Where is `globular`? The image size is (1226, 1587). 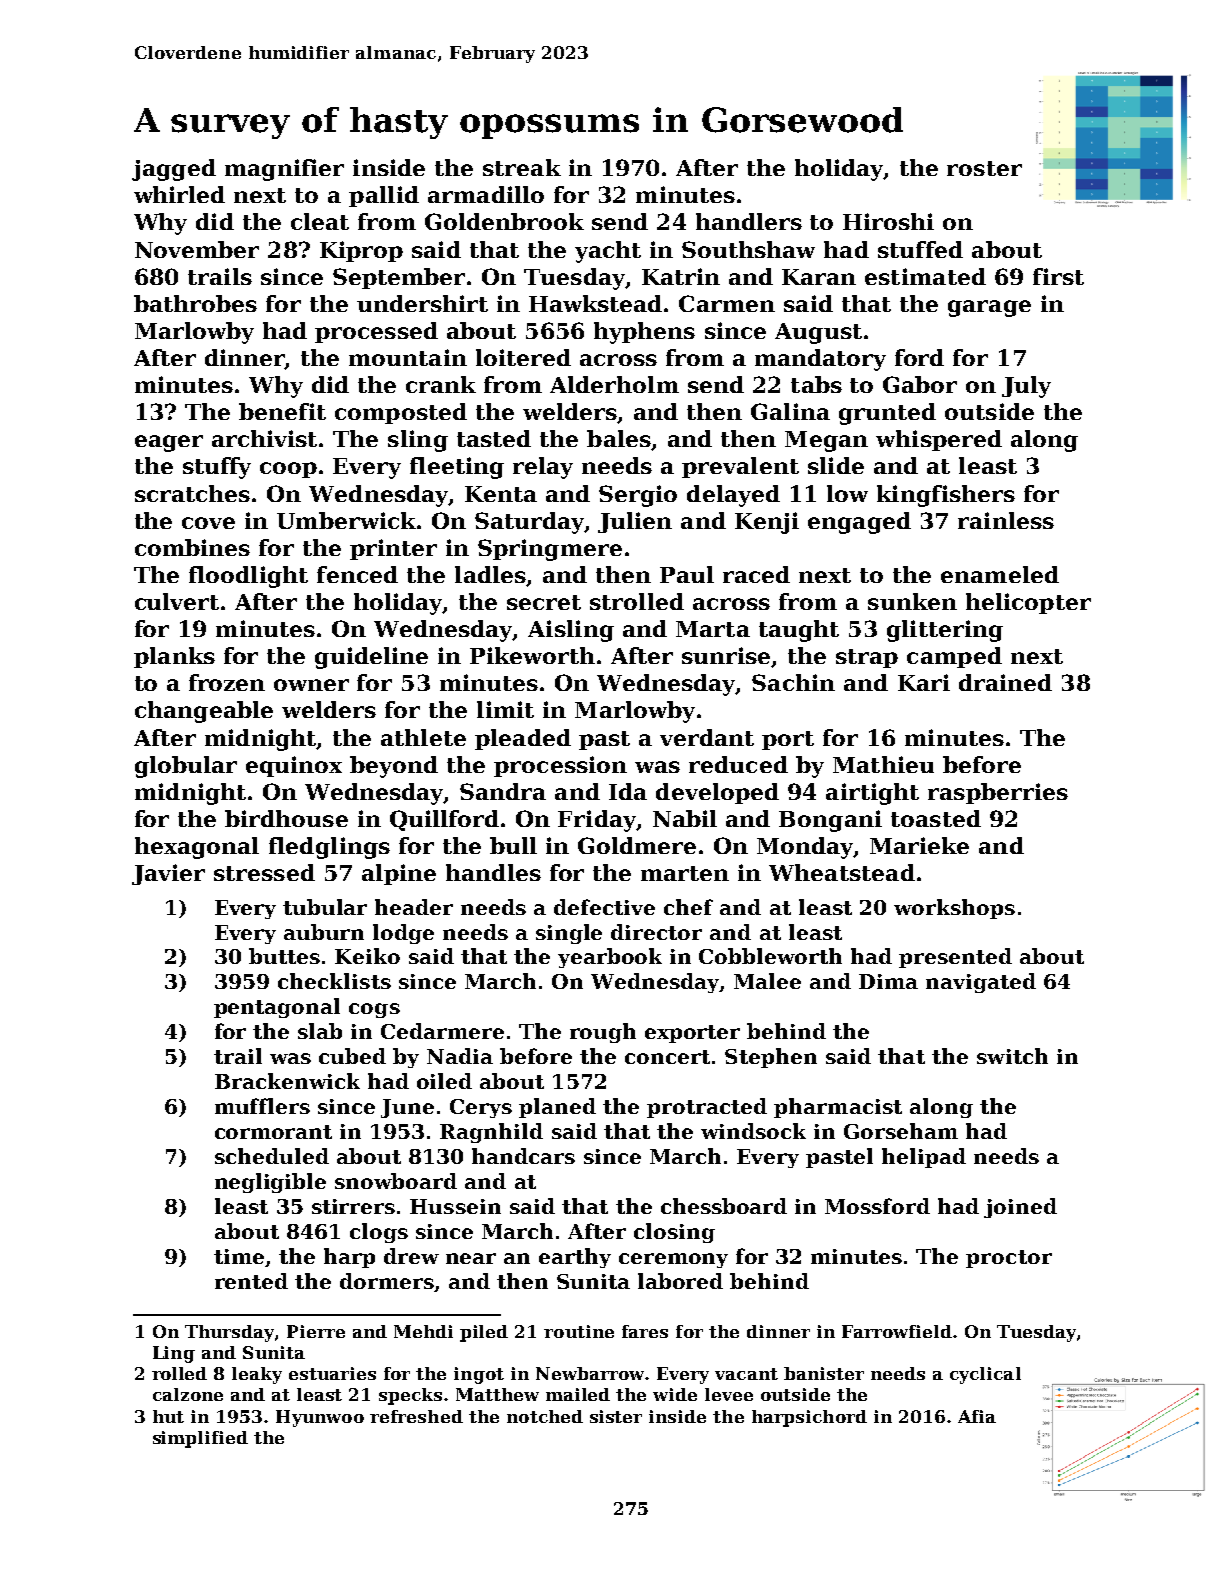
globular is located at coordinates (186, 767).
